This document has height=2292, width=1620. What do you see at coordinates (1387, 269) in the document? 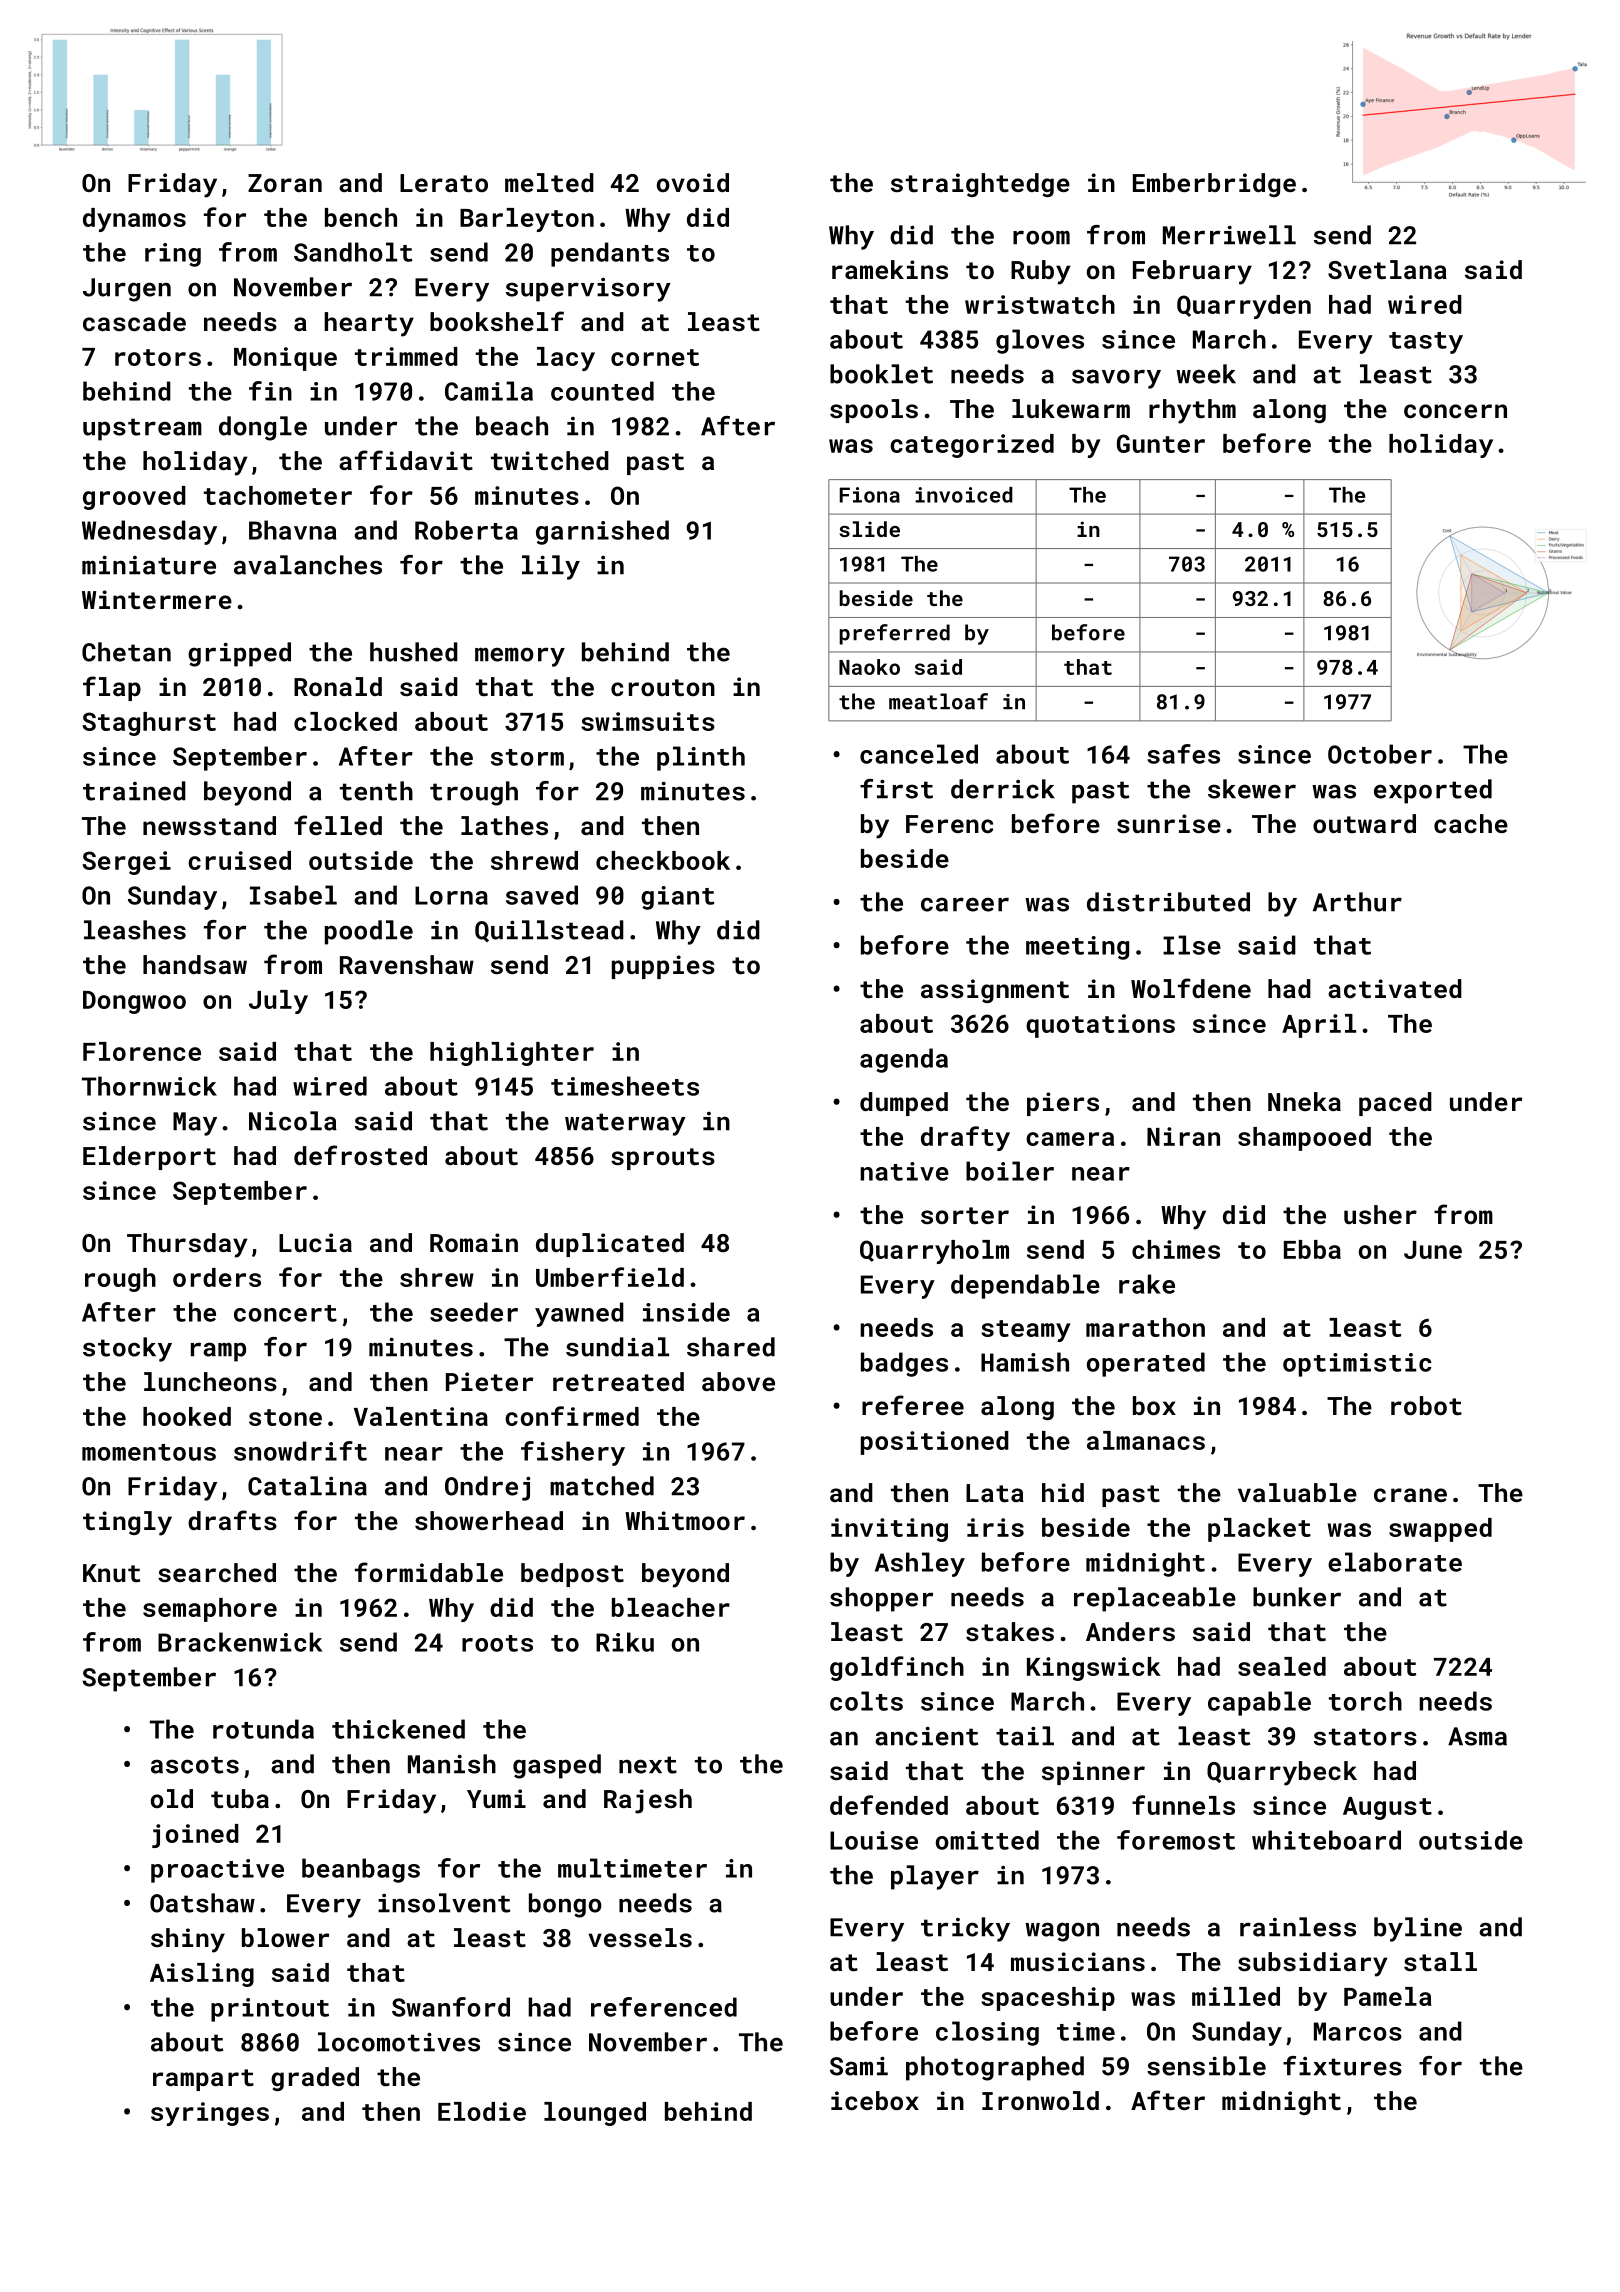
I see `Svetlana` at bounding box center [1387, 269].
